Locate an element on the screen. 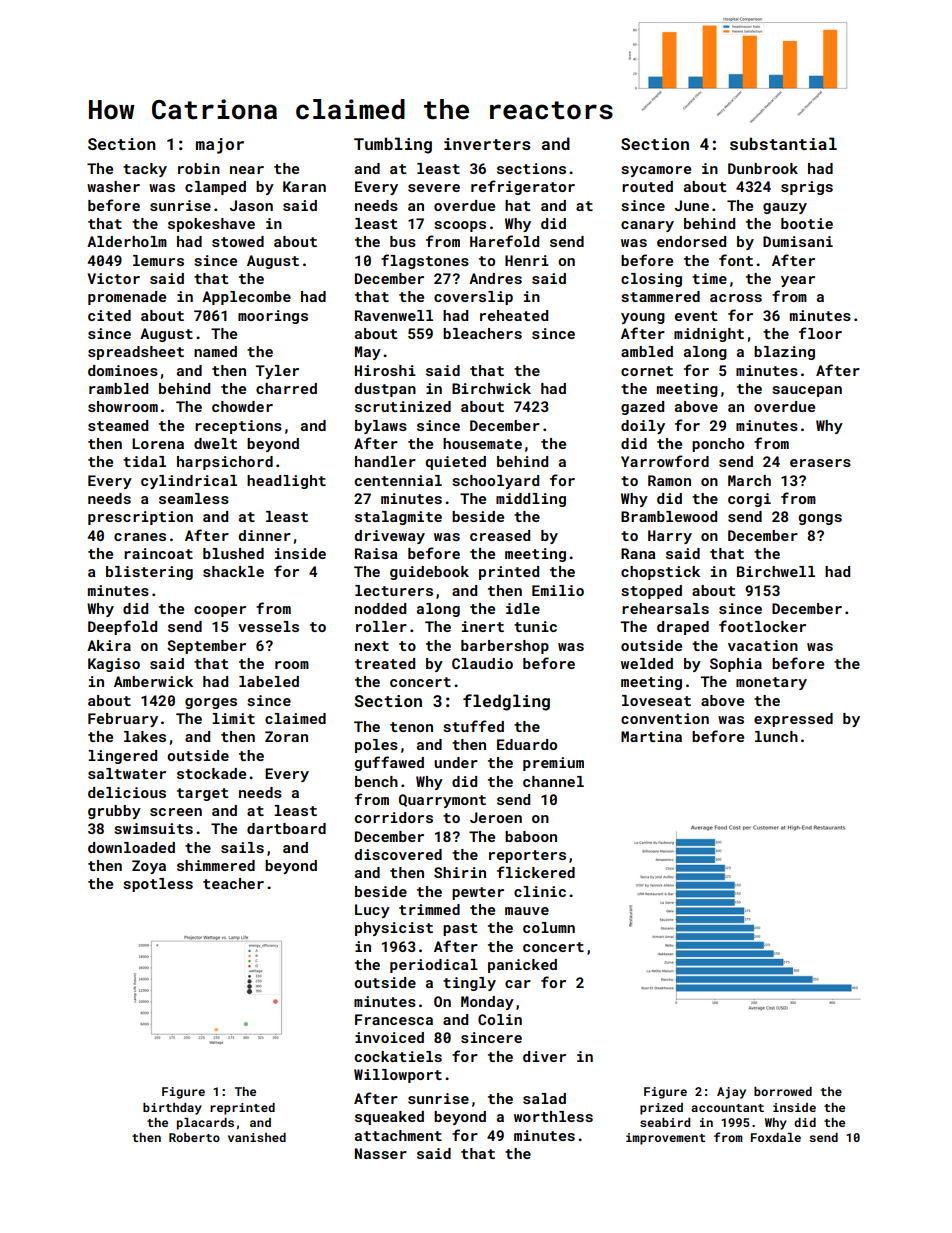 Image resolution: width=952 pixels, height=1233 pixels. scoops is located at coordinates (460, 226).
